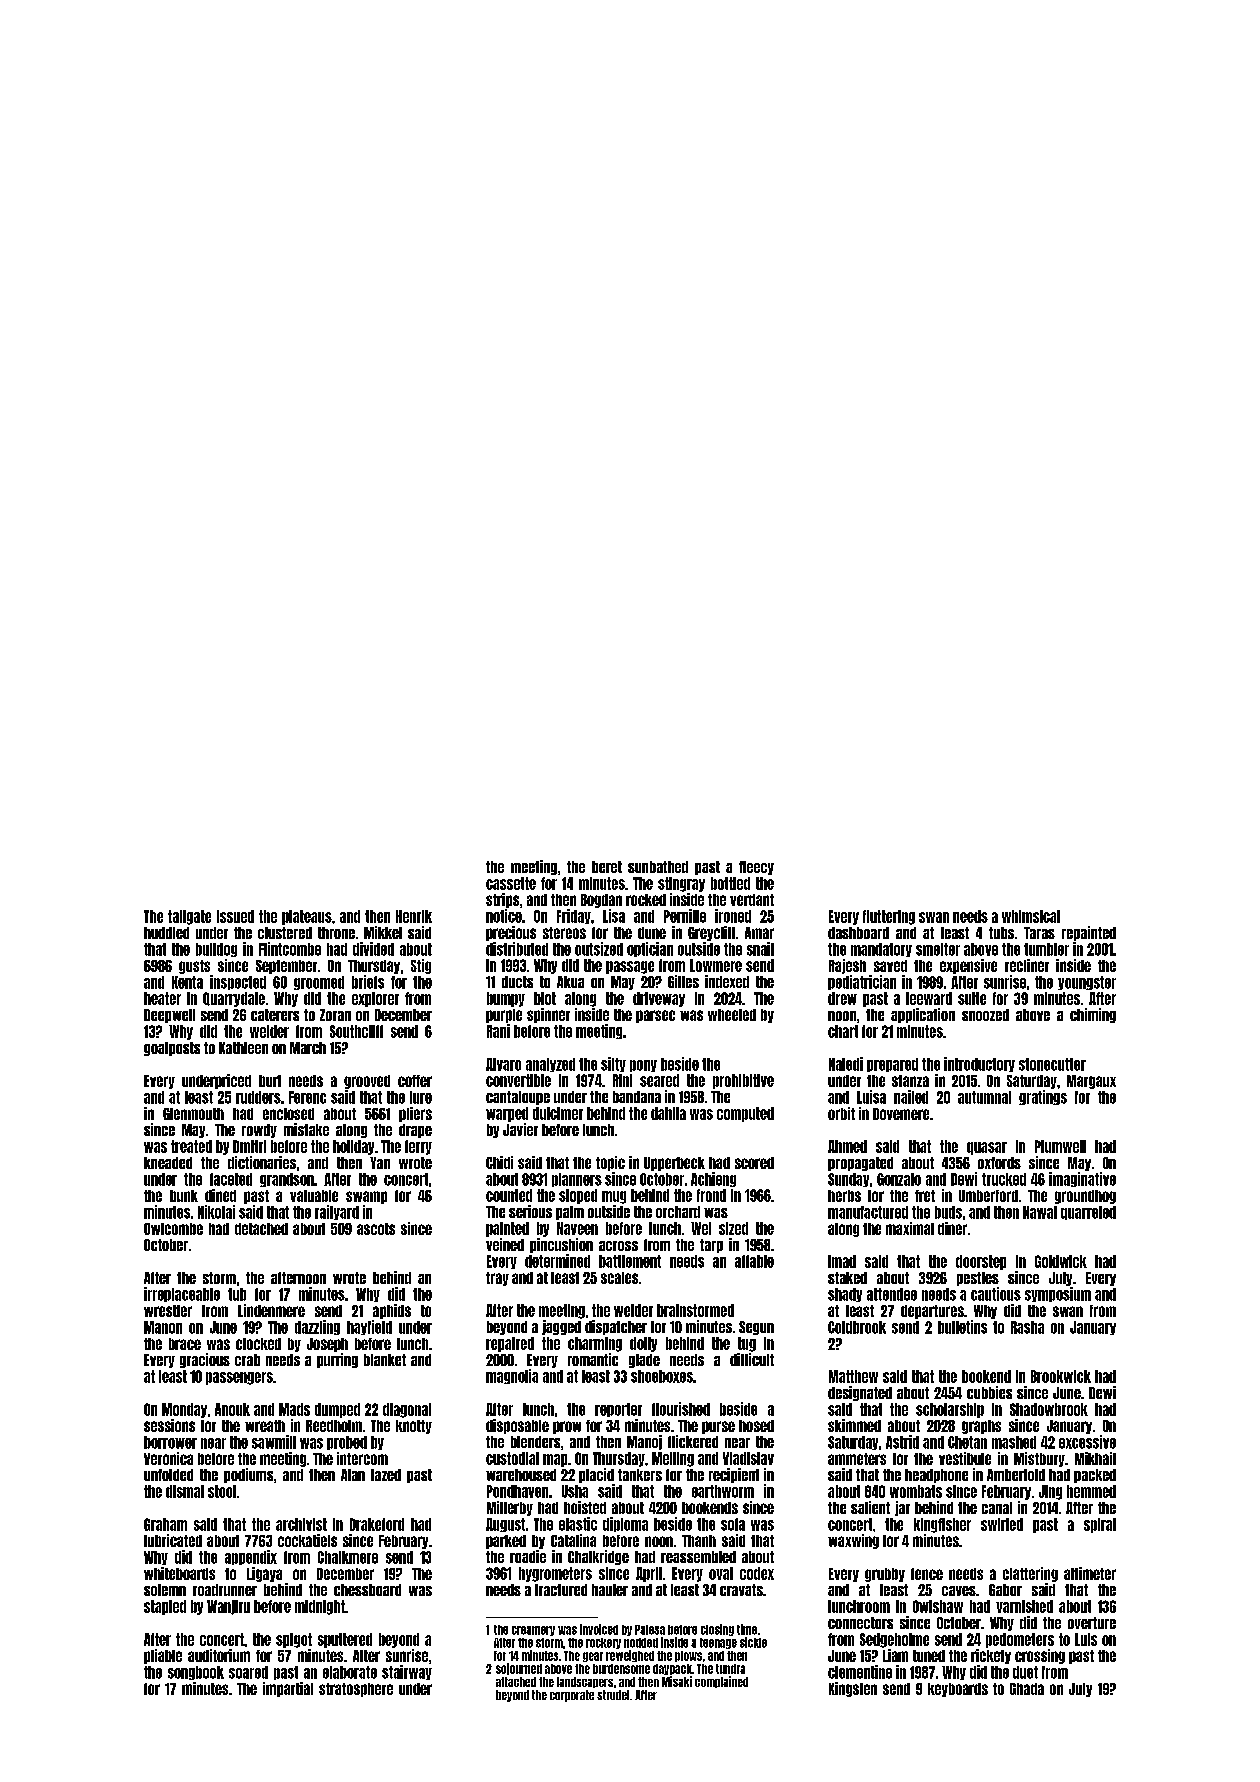 The height and width of the screenshot is (1782, 1260). Describe the element at coordinates (658, 867) in the screenshot. I see `sunbathed` at that location.
